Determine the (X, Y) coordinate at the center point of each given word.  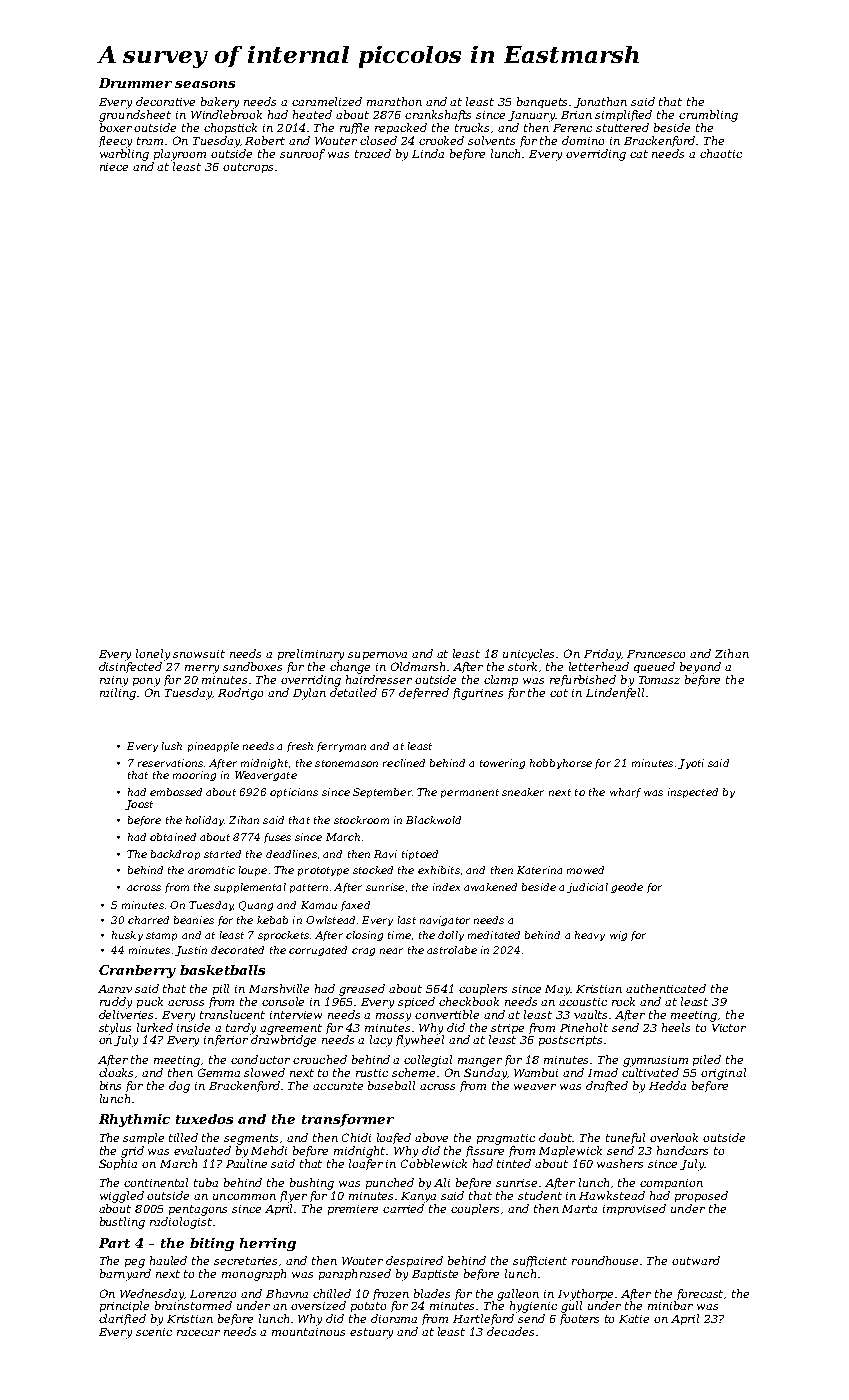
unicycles (528, 655)
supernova (377, 656)
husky (127, 936)
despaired (414, 1261)
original (723, 1074)
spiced (416, 1002)
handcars (682, 1150)
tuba (206, 1182)
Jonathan (600, 102)
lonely (153, 655)
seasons (205, 84)
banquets (543, 102)
